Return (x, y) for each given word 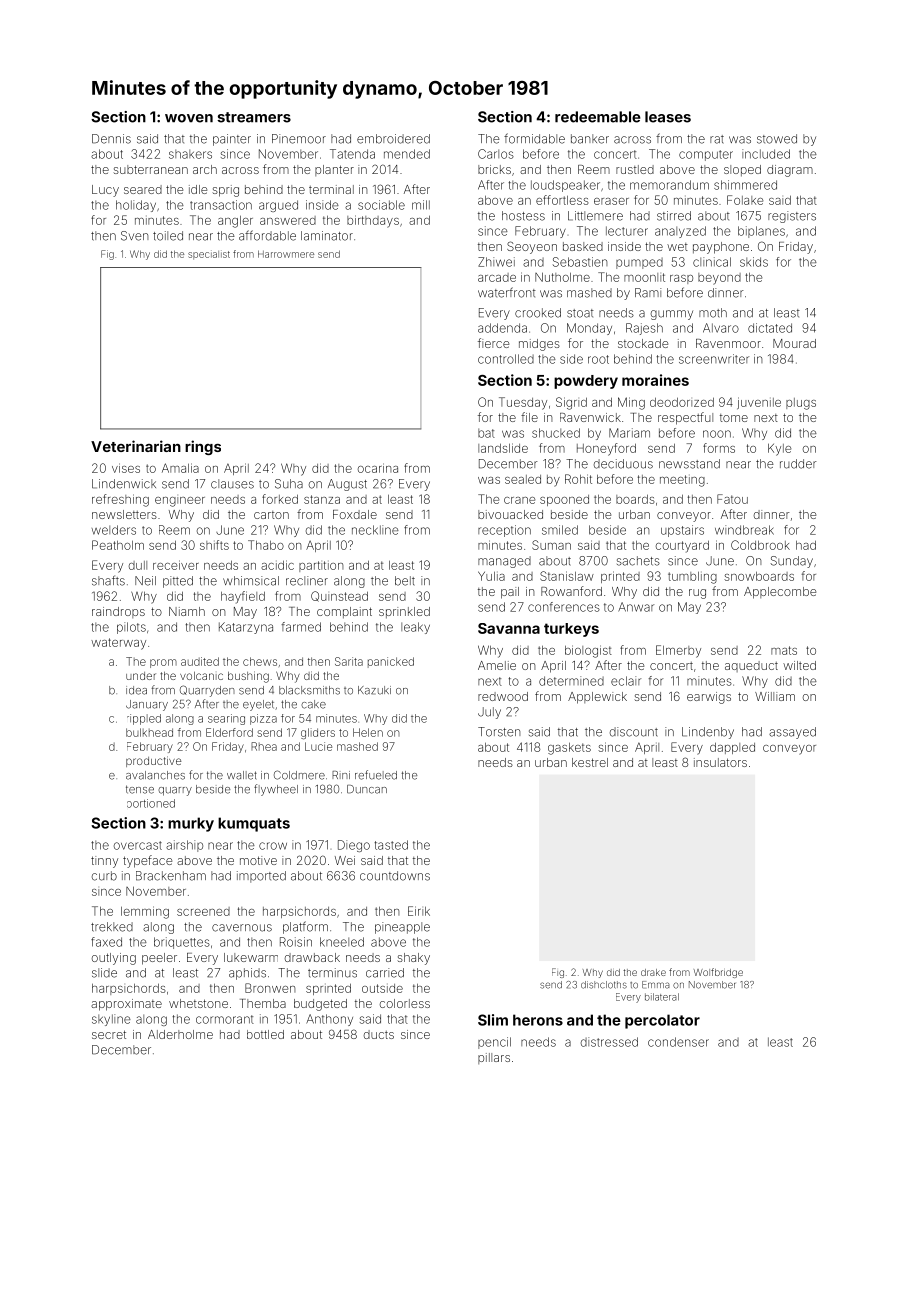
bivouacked (510, 514)
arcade (497, 277)
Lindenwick (124, 484)
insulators (720, 762)
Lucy (105, 191)
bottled (265, 1034)
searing (226, 719)
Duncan (367, 789)
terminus (332, 973)
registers (792, 217)
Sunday (791, 562)
